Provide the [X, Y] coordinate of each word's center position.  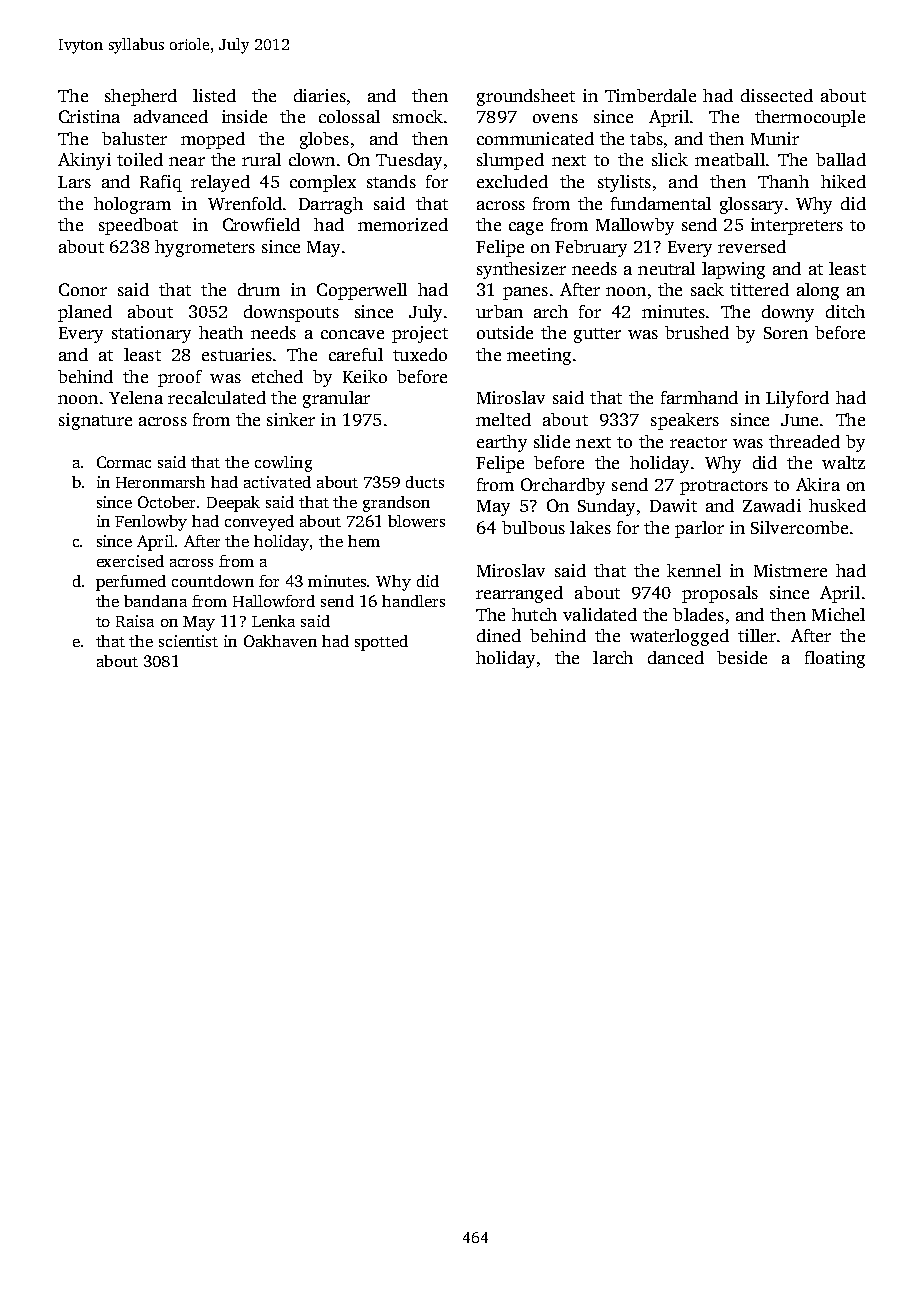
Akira [818, 484]
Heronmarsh [160, 482]
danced [676, 657]
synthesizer [521, 270]
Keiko [365, 376]
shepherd [141, 97]
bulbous [533, 527]
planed [85, 313]
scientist [188, 641]
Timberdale [650, 95]
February [591, 248]
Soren [786, 333]
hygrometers [205, 248]
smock [418, 116]
